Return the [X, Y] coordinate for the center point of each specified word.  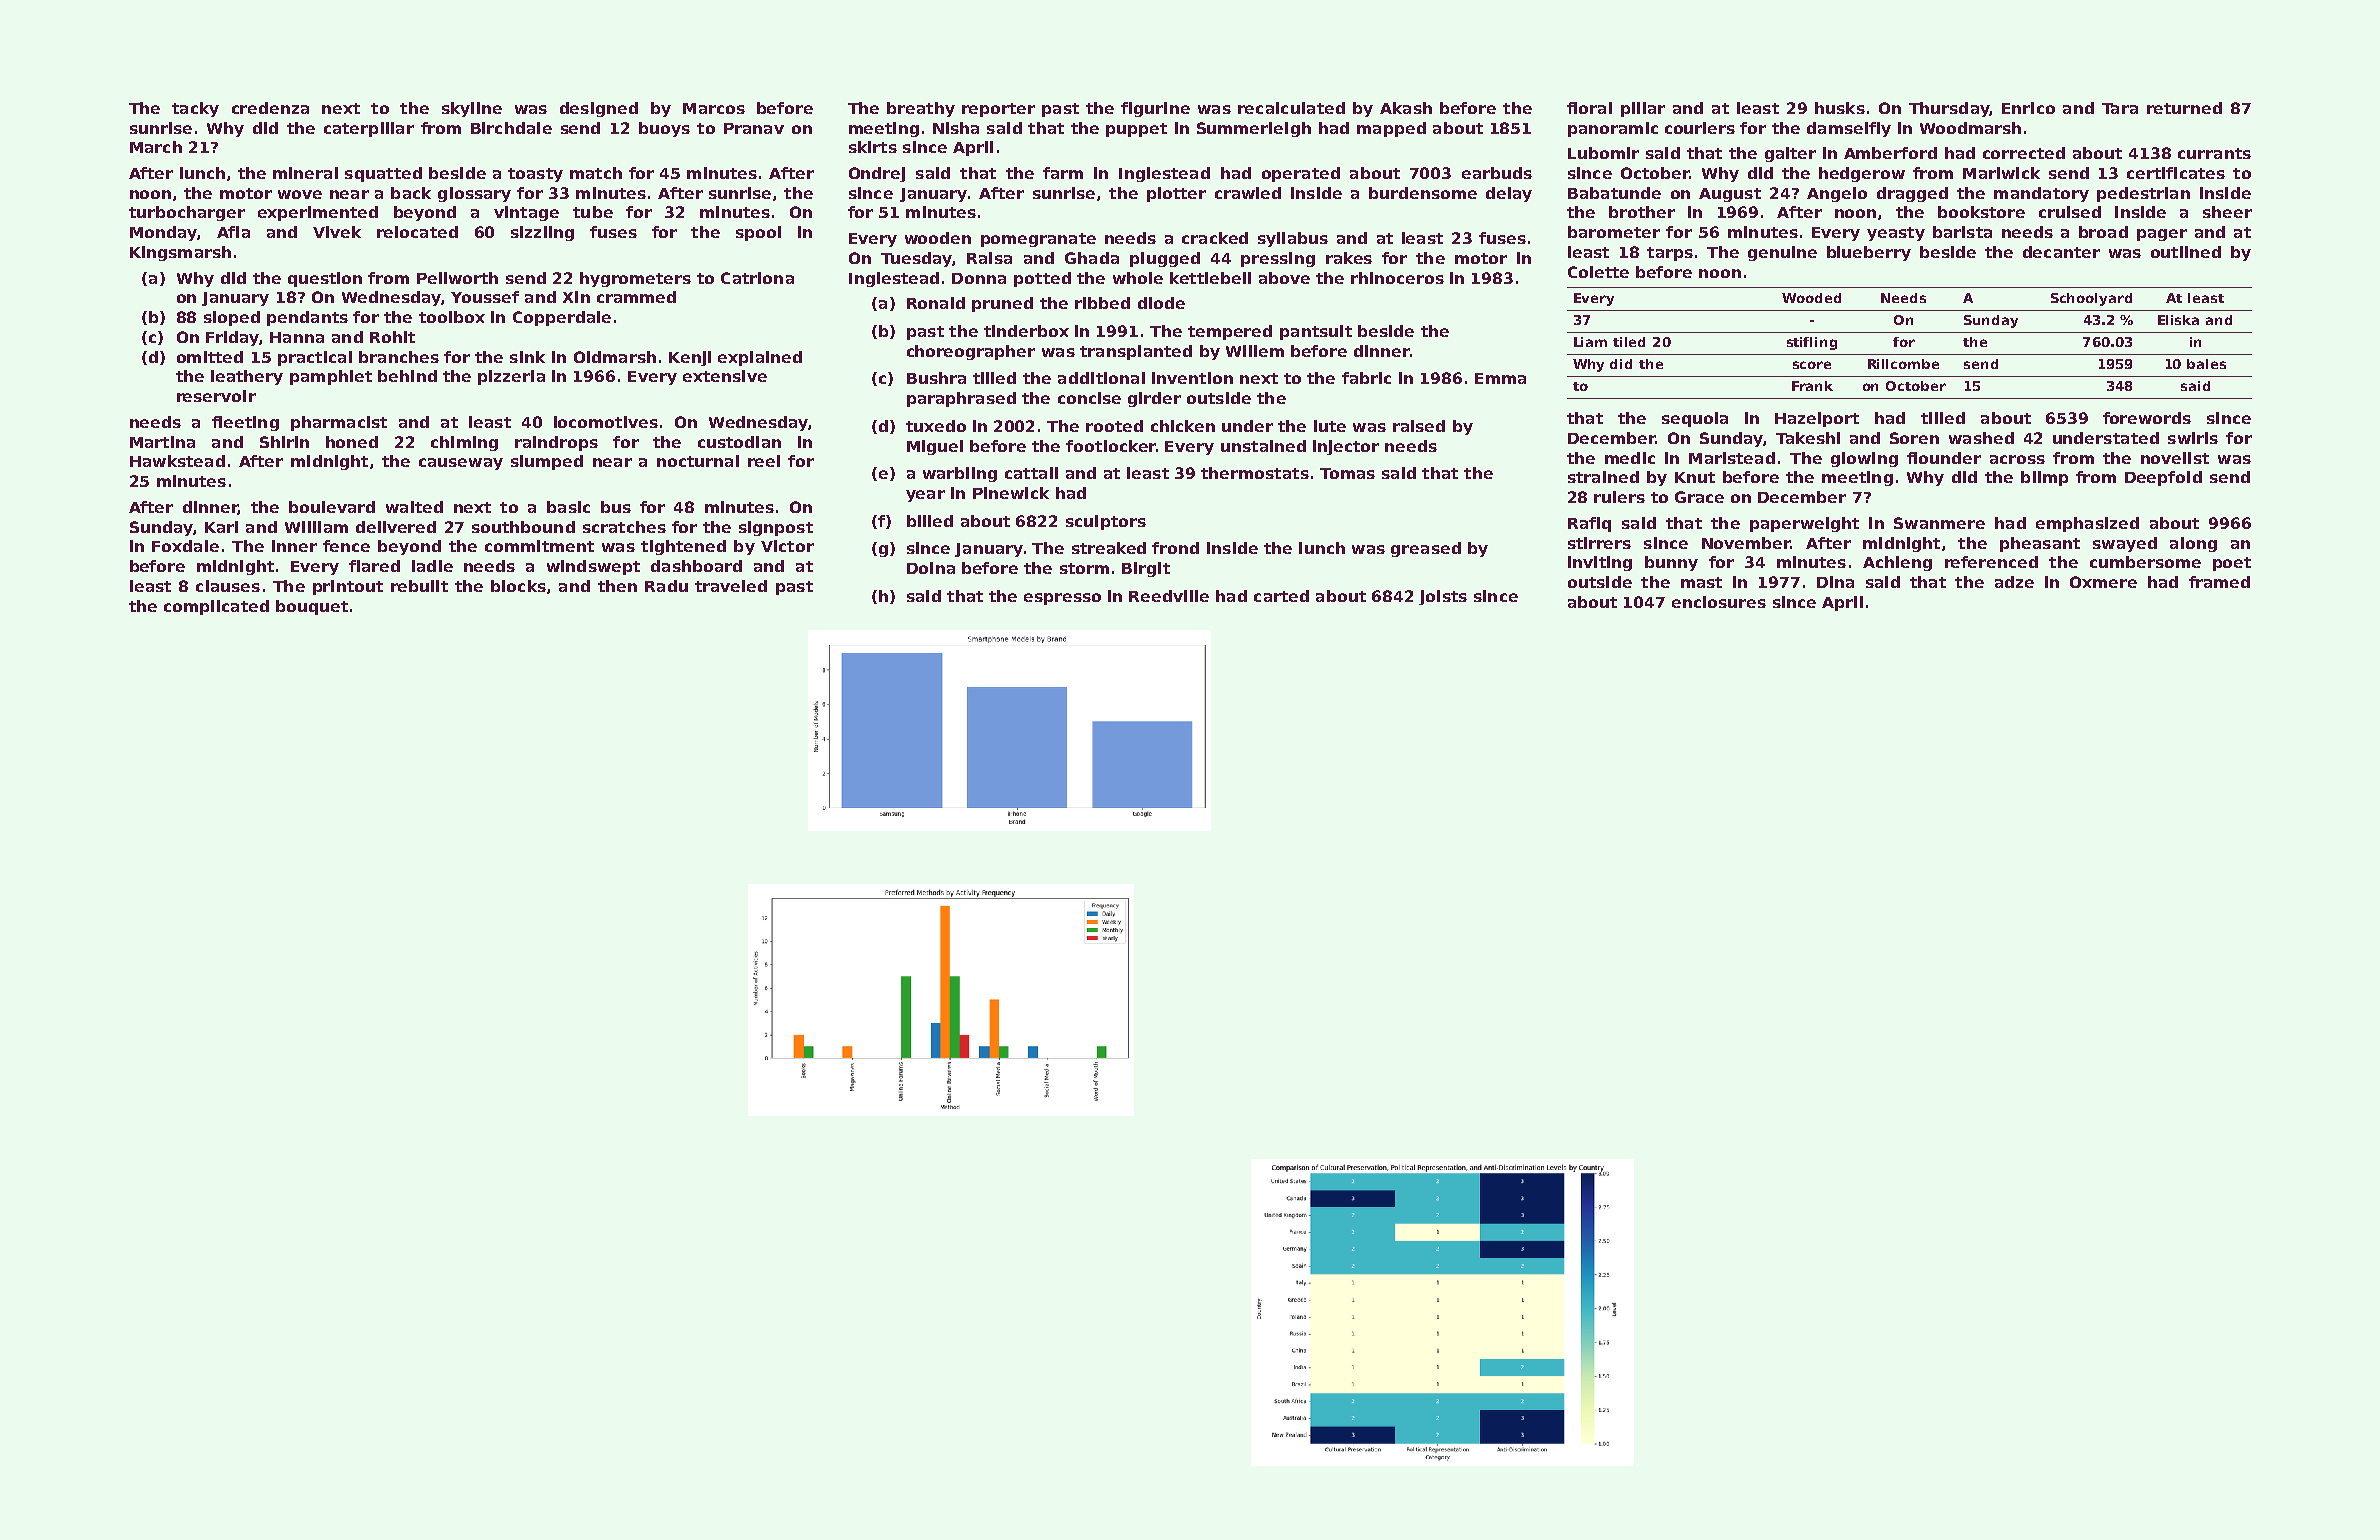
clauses [228, 586]
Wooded [1811, 298]
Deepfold [2163, 478]
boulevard [332, 507]
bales [2206, 364]
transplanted [1136, 352]
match [596, 173]
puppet [1136, 130]
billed [930, 521]
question [325, 279]
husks [1840, 108]
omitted [210, 357]
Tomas [1347, 473]
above [1284, 278]
